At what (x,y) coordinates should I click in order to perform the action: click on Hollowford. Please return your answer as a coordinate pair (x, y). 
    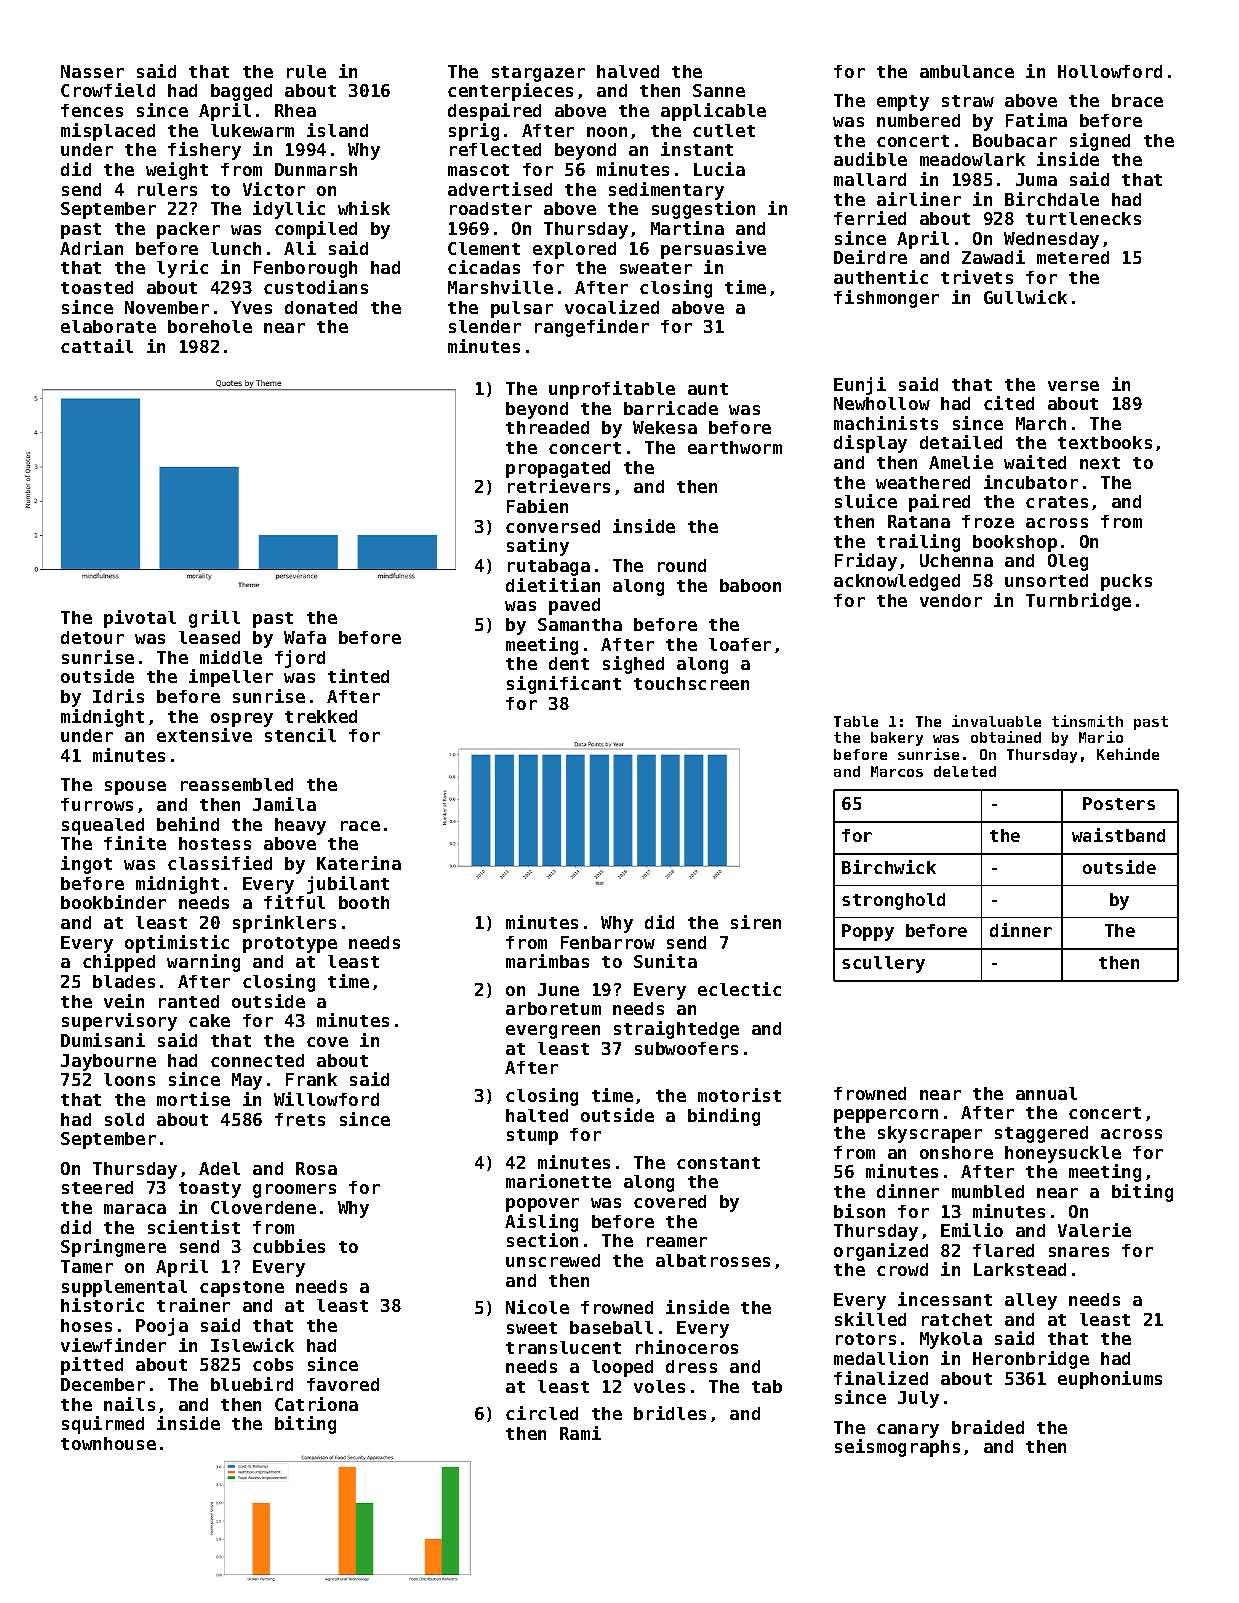
    Looking at the image, I should click on (1110, 71).
